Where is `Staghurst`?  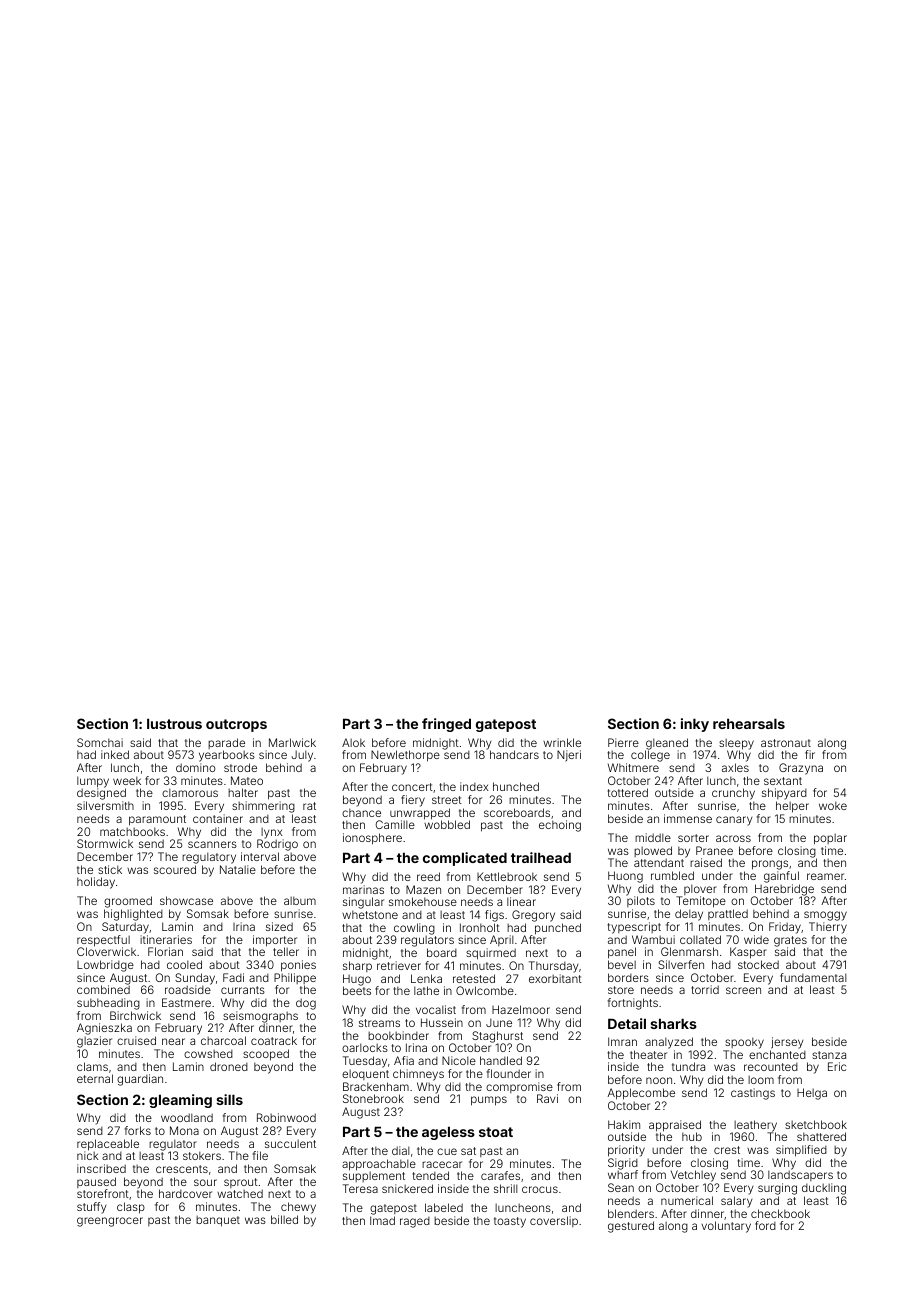 Staghurst is located at coordinates (497, 1037).
